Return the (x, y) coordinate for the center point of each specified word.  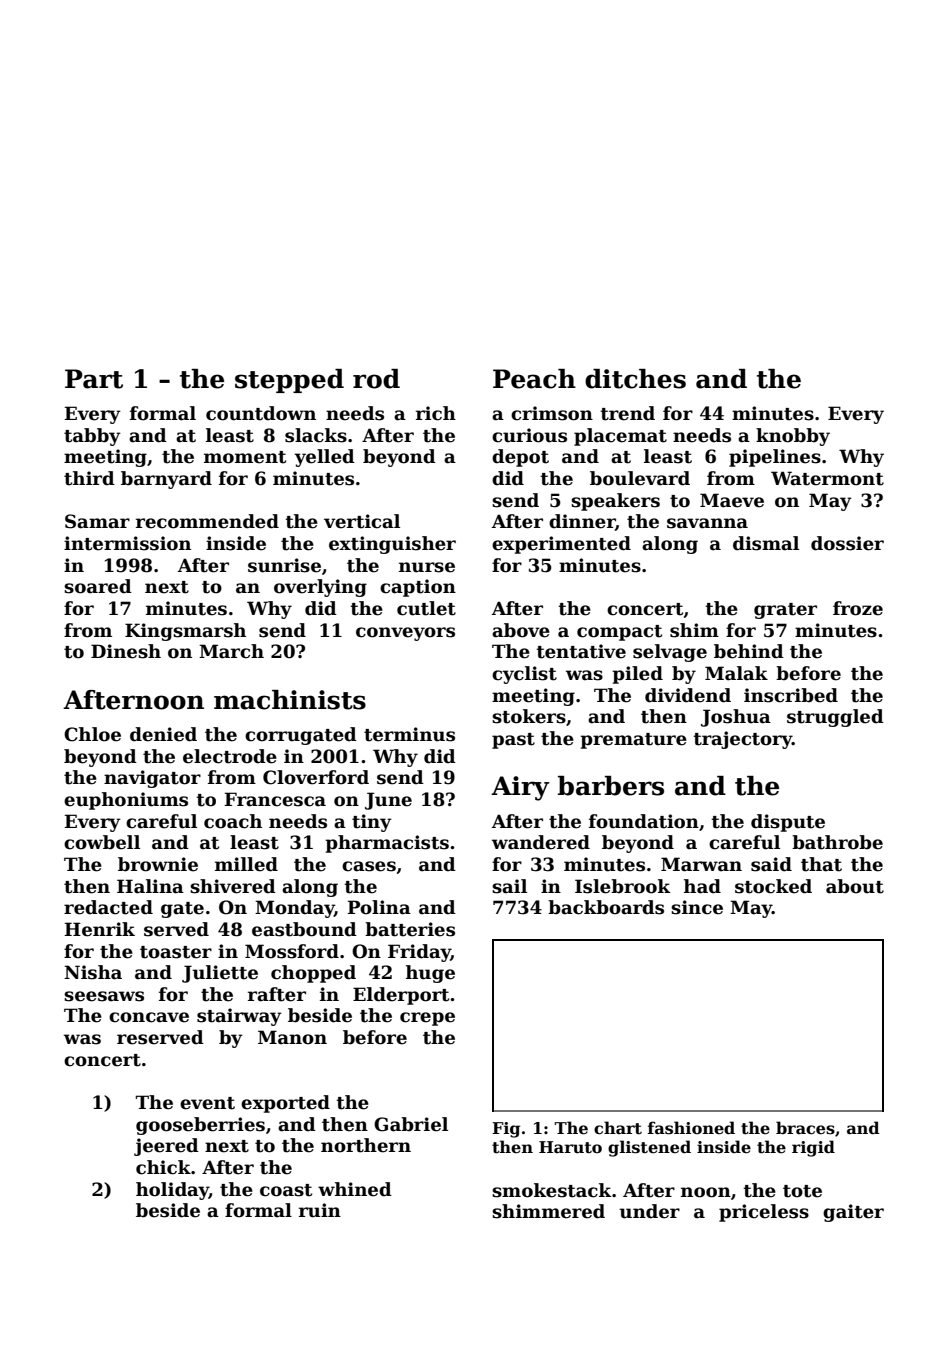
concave (149, 1017)
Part (94, 379)
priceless (764, 1213)
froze (858, 608)
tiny (372, 823)
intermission (127, 543)
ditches (635, 379)
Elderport (401, 996)
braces (805, 1128)
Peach (534, 379)
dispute (788, 823)
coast (286, 1190)
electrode (230, 756)
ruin (320, 1210)
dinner (582, 521)
